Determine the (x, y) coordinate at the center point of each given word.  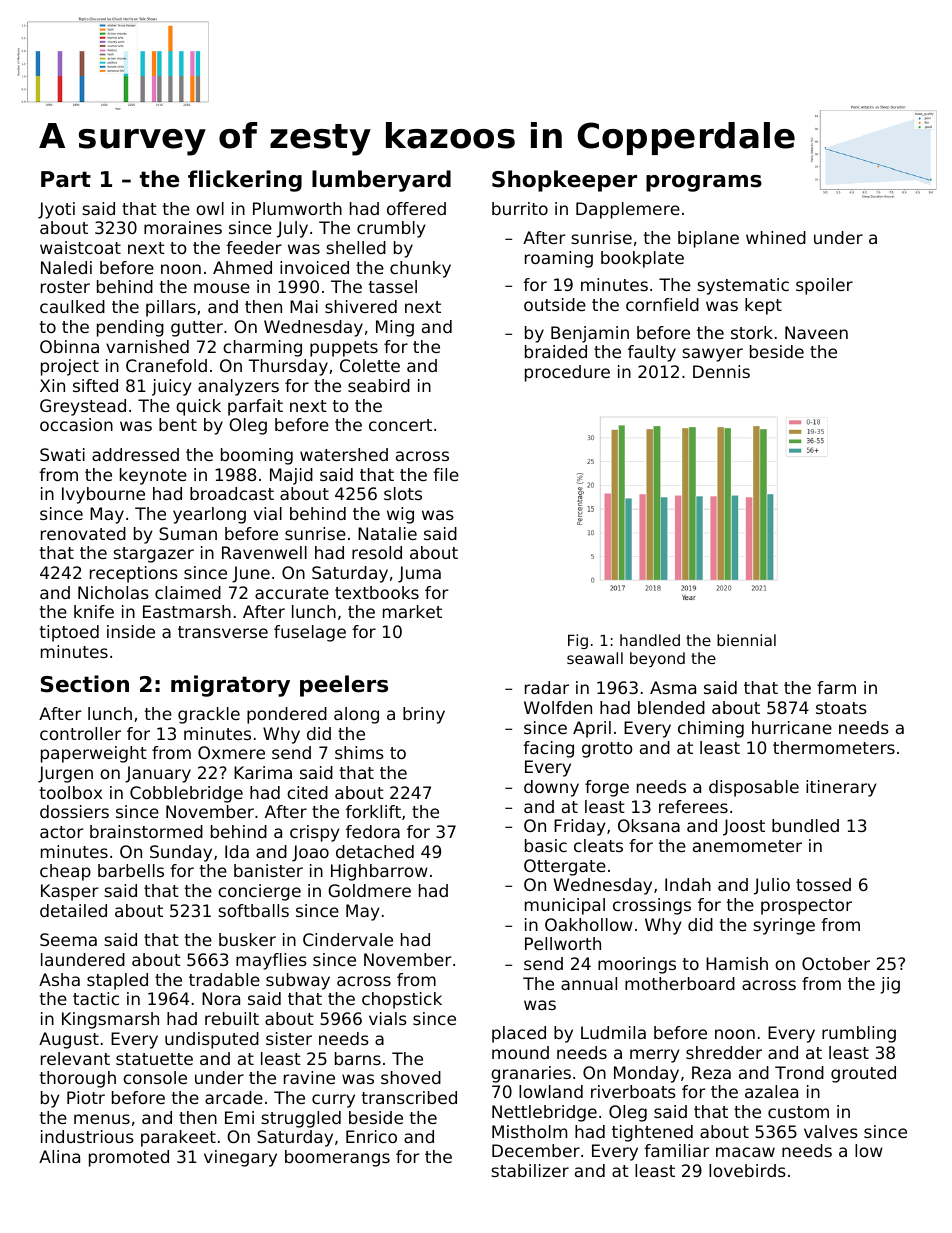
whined (776, 237)
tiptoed (69, 633)
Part (66, 179)
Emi (239, 1117)
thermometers (834, 747)
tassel (393, 286)
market (412, 611)
